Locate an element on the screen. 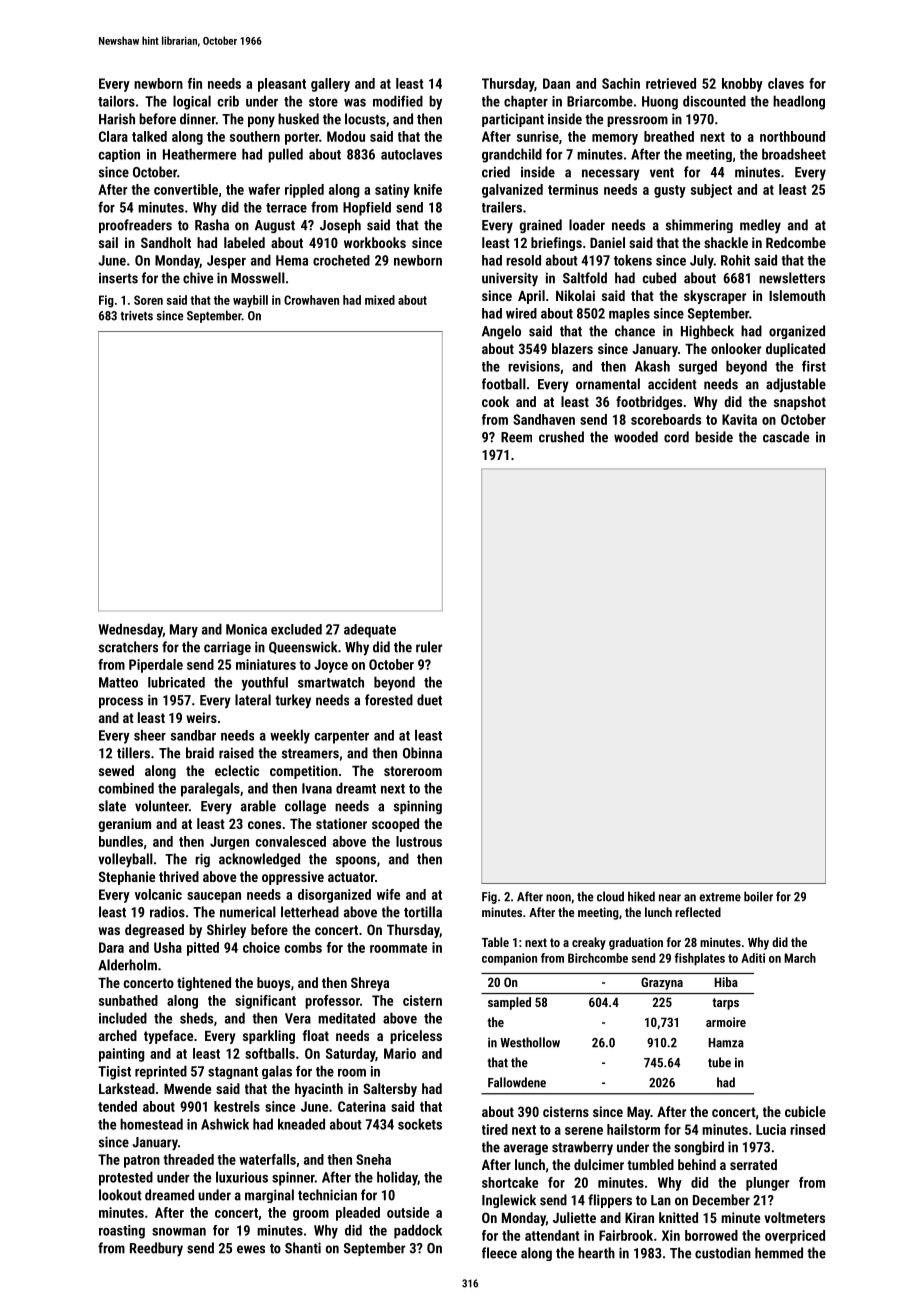 Image resolution: width=924 pixels, height=1308 pixels. custodian is located at coordinates (723, 1253).
